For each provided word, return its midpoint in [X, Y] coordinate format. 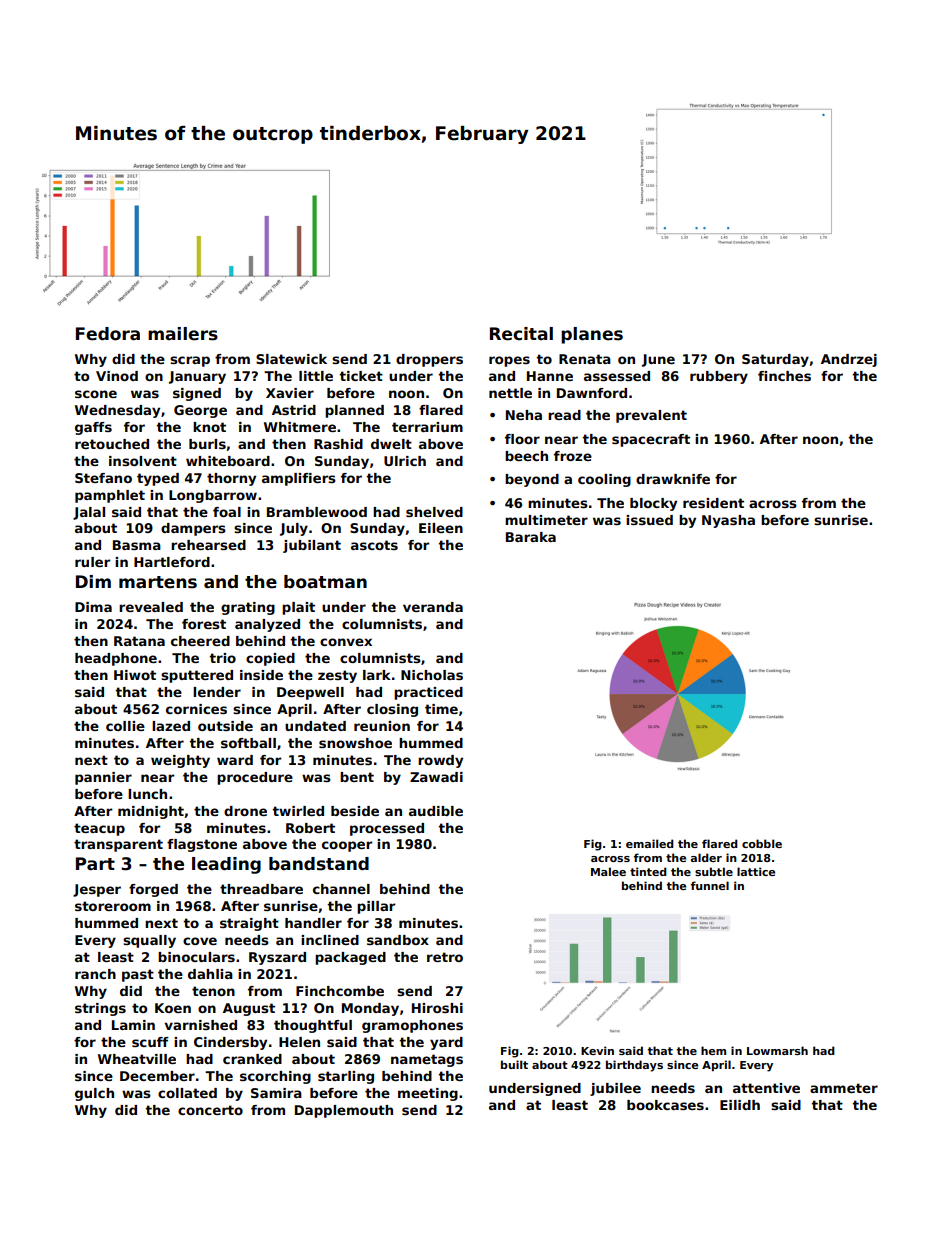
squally [149, 941]
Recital [521, 334]
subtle [714, 871]
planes [592, 335]
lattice [756, 871]
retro [445, 957]
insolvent [143, 461]
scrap [190, 361]
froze [573, 456]
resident [713, 503]
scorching [275, 1077]
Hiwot [135, 675]
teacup [99, 829]
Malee [608, 871]
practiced [428, 693]
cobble [762, 843]
